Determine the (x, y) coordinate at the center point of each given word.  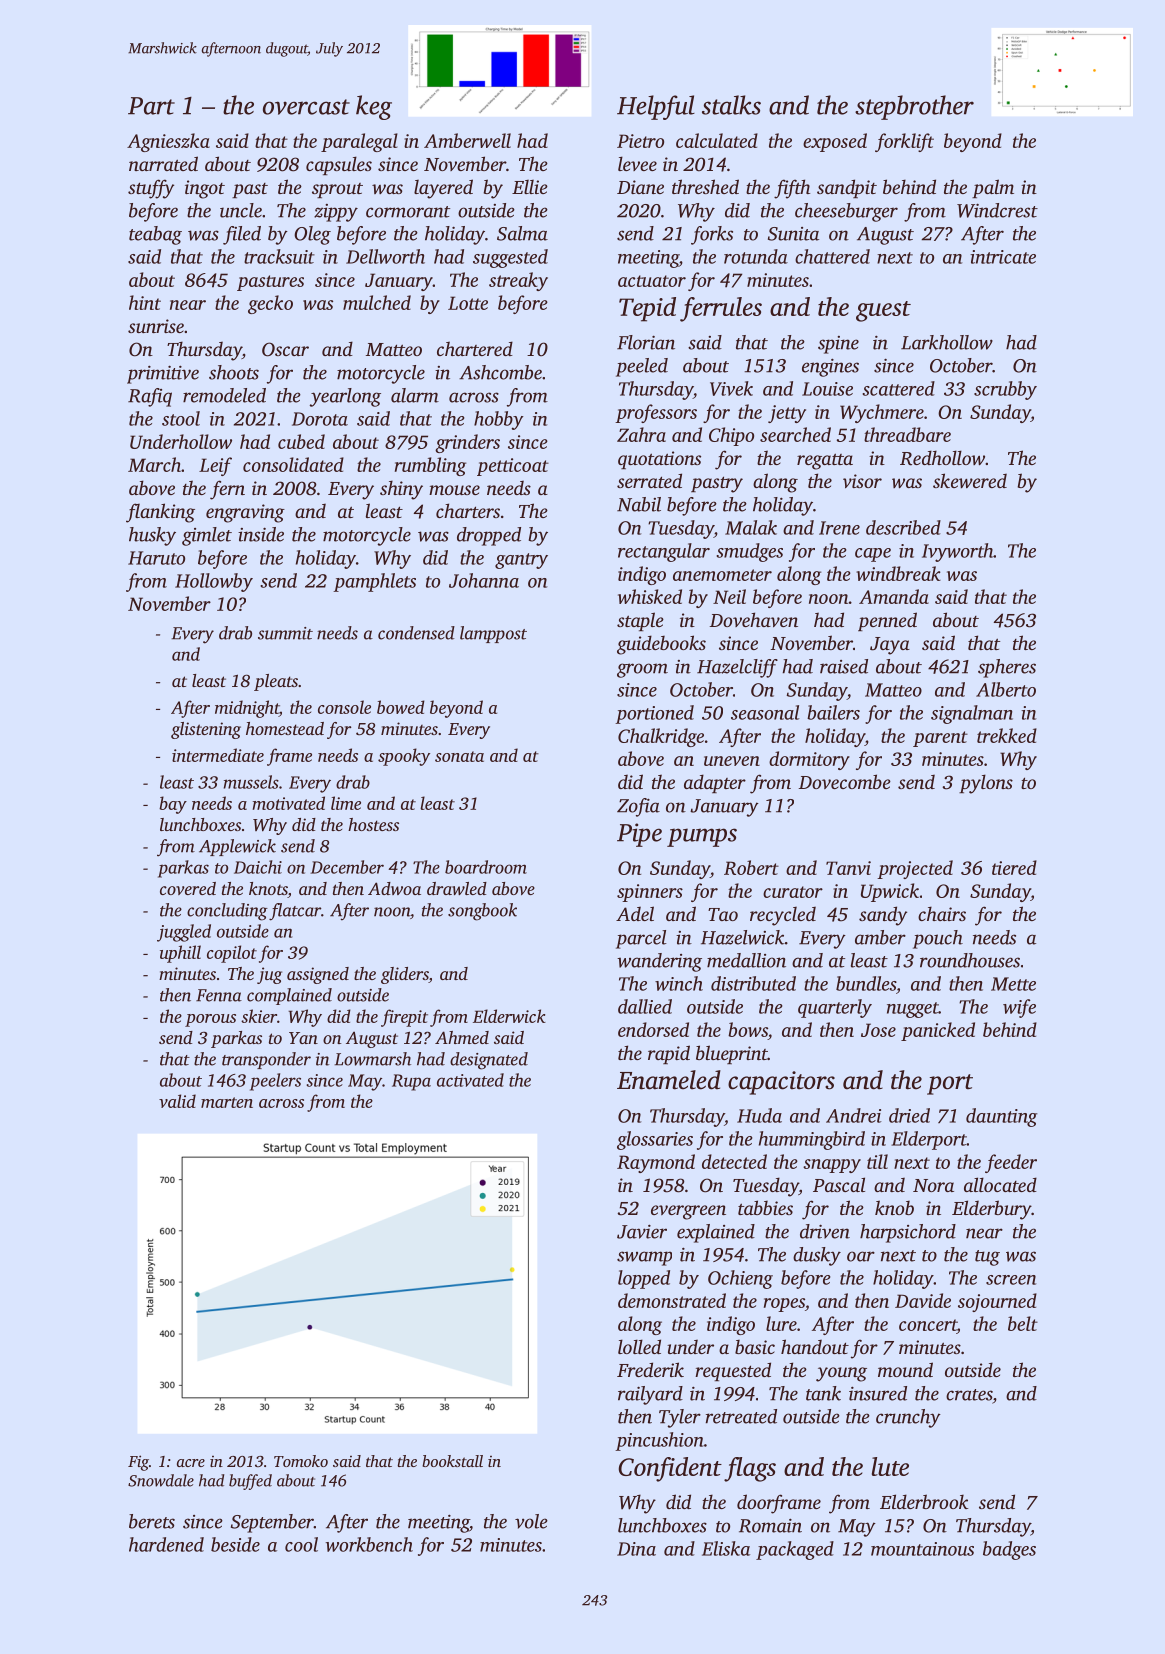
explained (716, 1233)
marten (227, 1102)
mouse (454, 490)
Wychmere (882, 413)
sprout (337, 190)
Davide (923, 1300)
